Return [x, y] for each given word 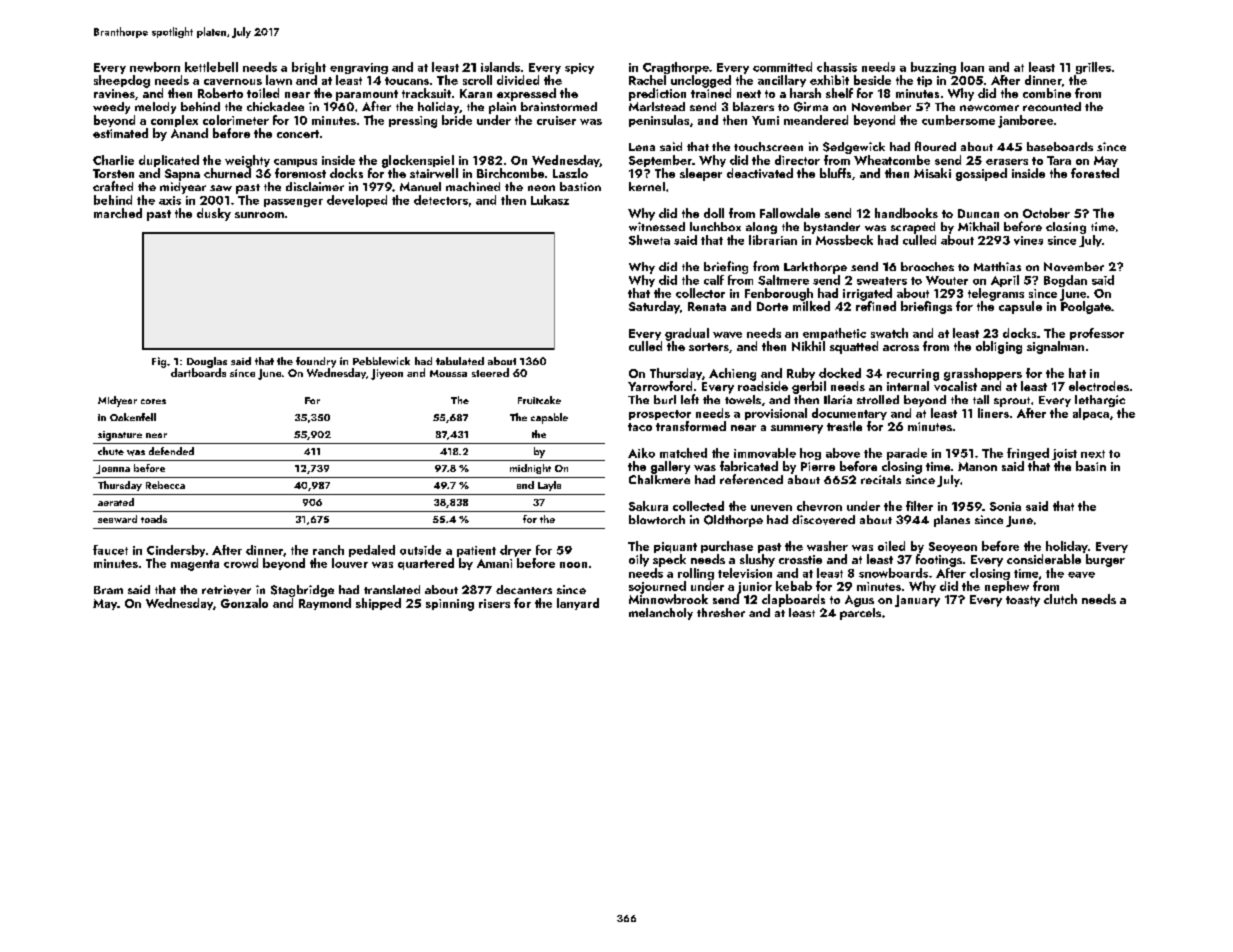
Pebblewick [381, 361]
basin [1091, 466]
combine [1047, 93]
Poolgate [1086, 307]
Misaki [932, 173]
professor [1097, 334]
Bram [108, 590]
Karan [476, 93]
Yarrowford [660, 386]
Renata [707, 306]
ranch [328, 550]
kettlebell [211, 67]
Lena [642, 147]
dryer [515, 551]
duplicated [169, 161]
